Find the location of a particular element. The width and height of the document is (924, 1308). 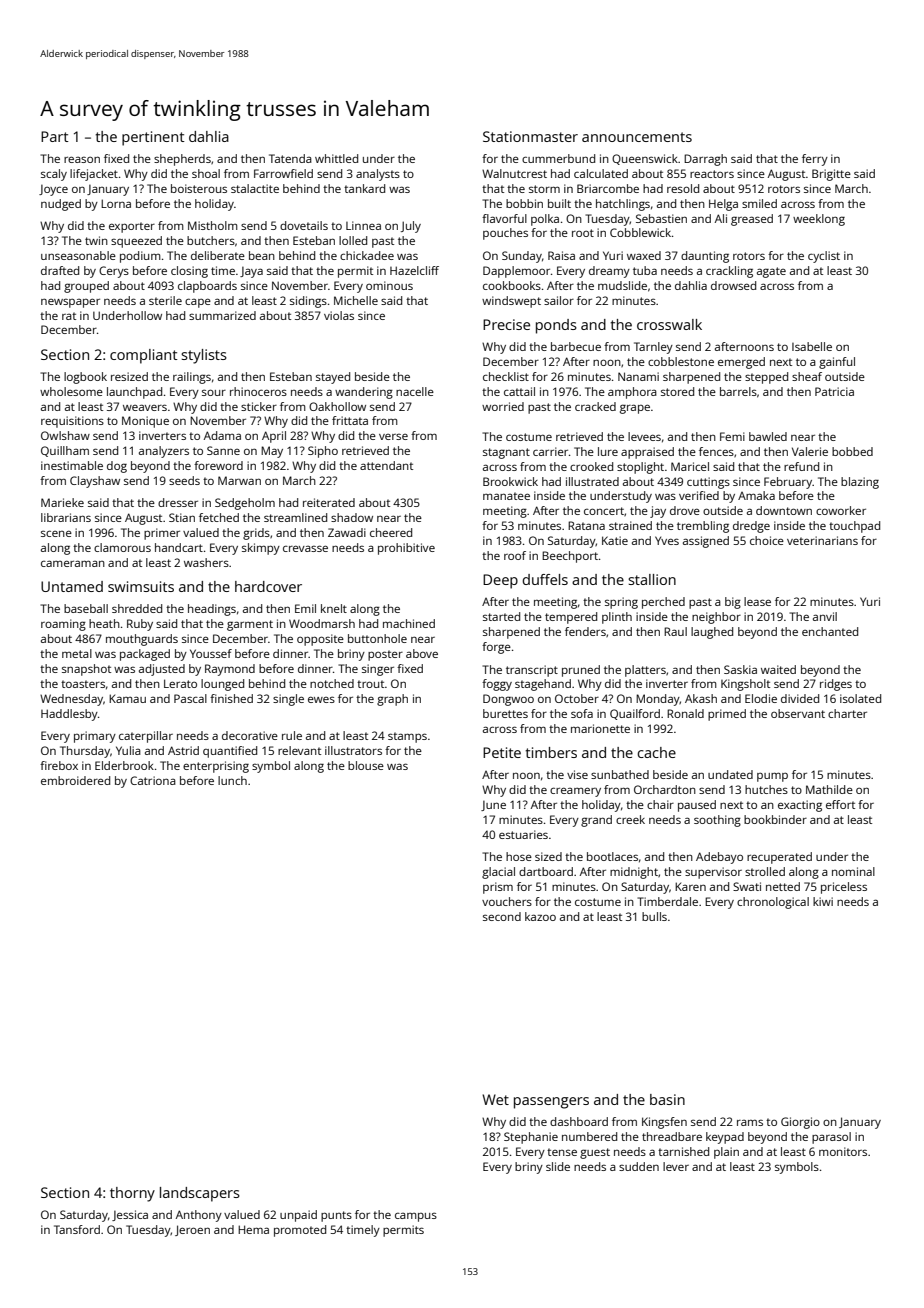

packaged is located at coordinates (145, 655).
